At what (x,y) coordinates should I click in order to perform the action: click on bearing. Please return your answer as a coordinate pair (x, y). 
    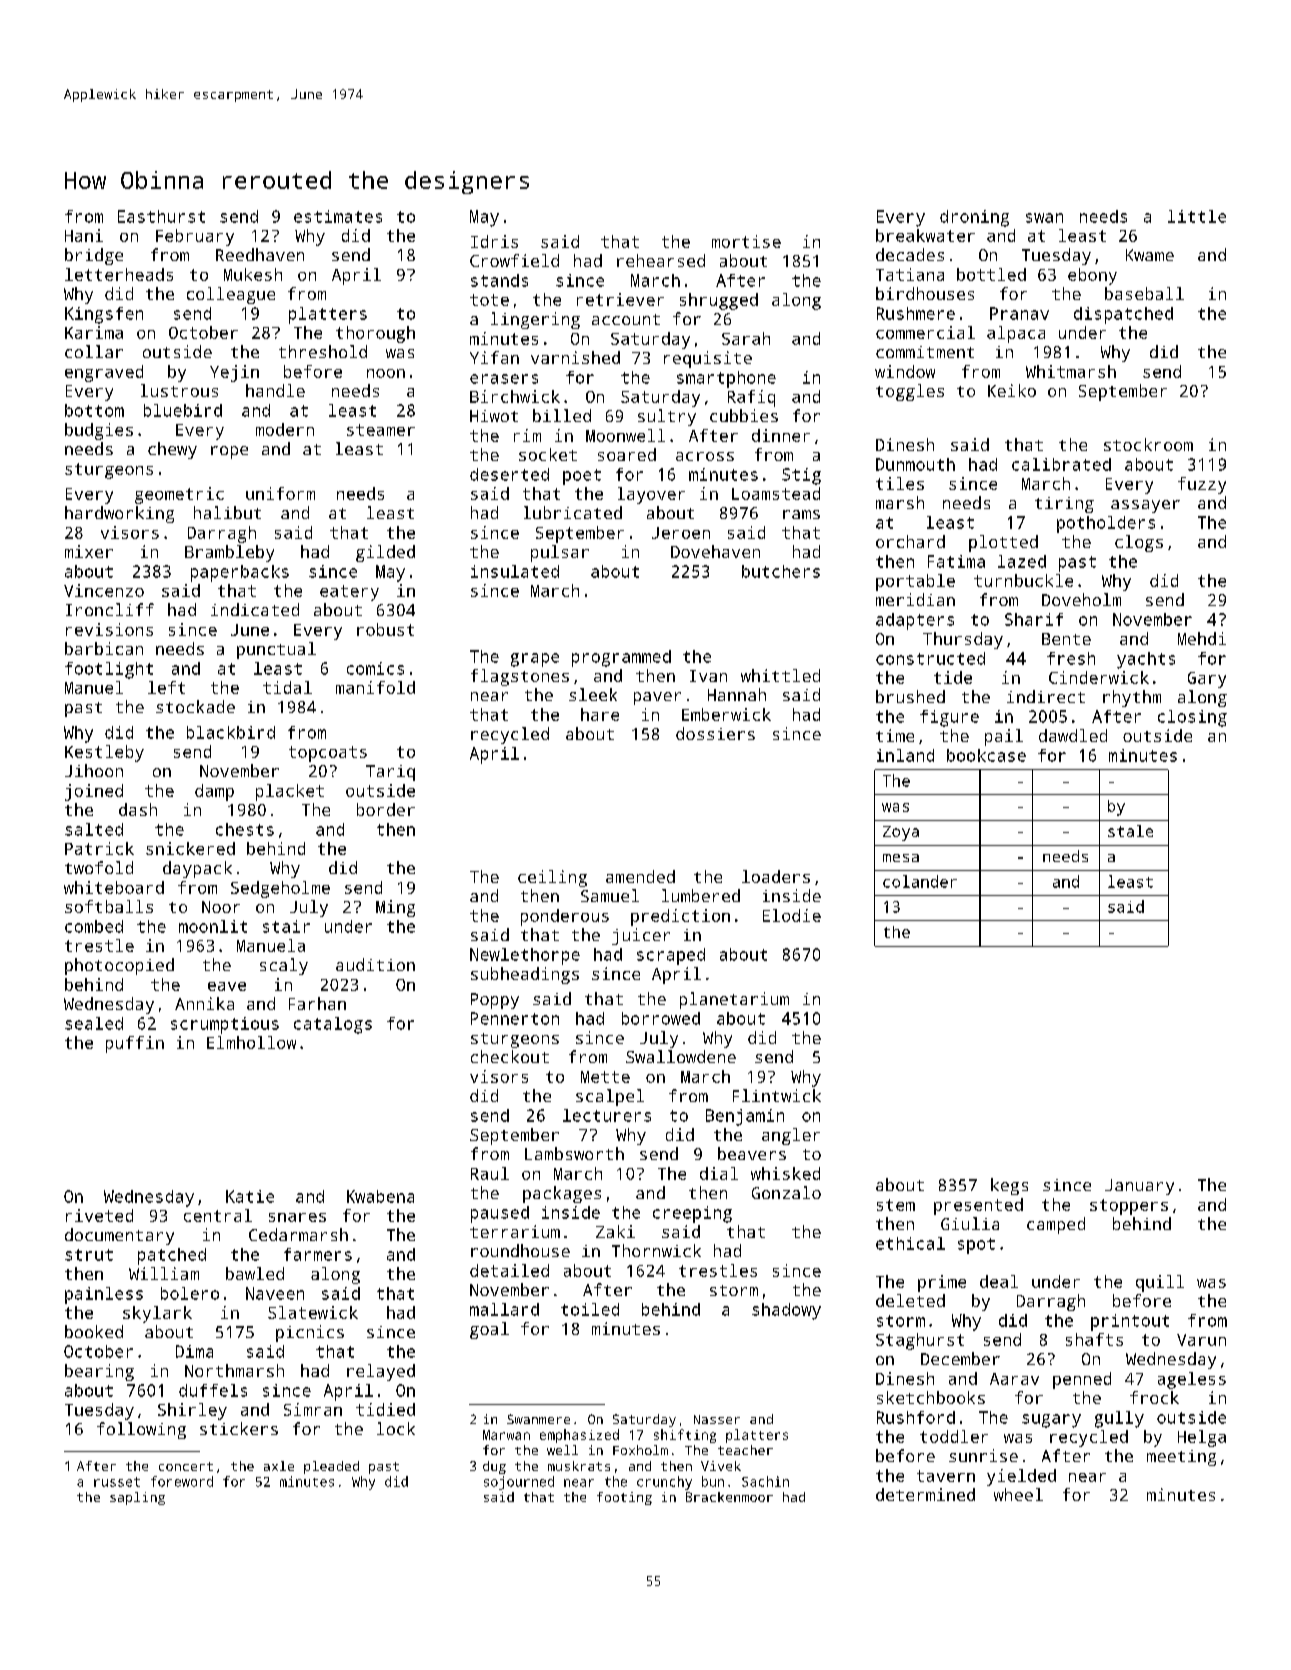
    Looking at the image, I should click on (99, 1372).
